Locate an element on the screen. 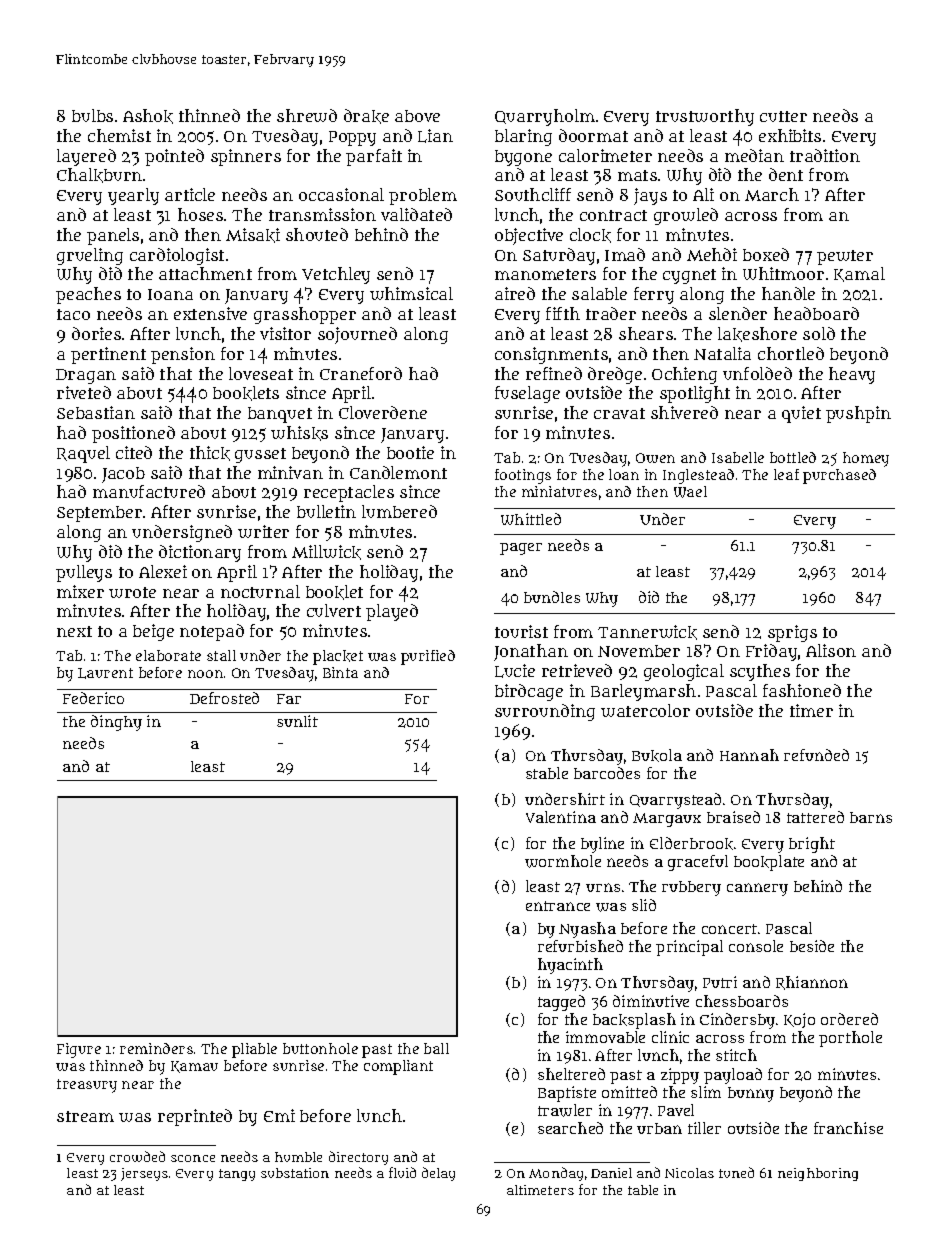 This screenshot has height=1233, width=952. cited is located at coordinates (134, 452).
